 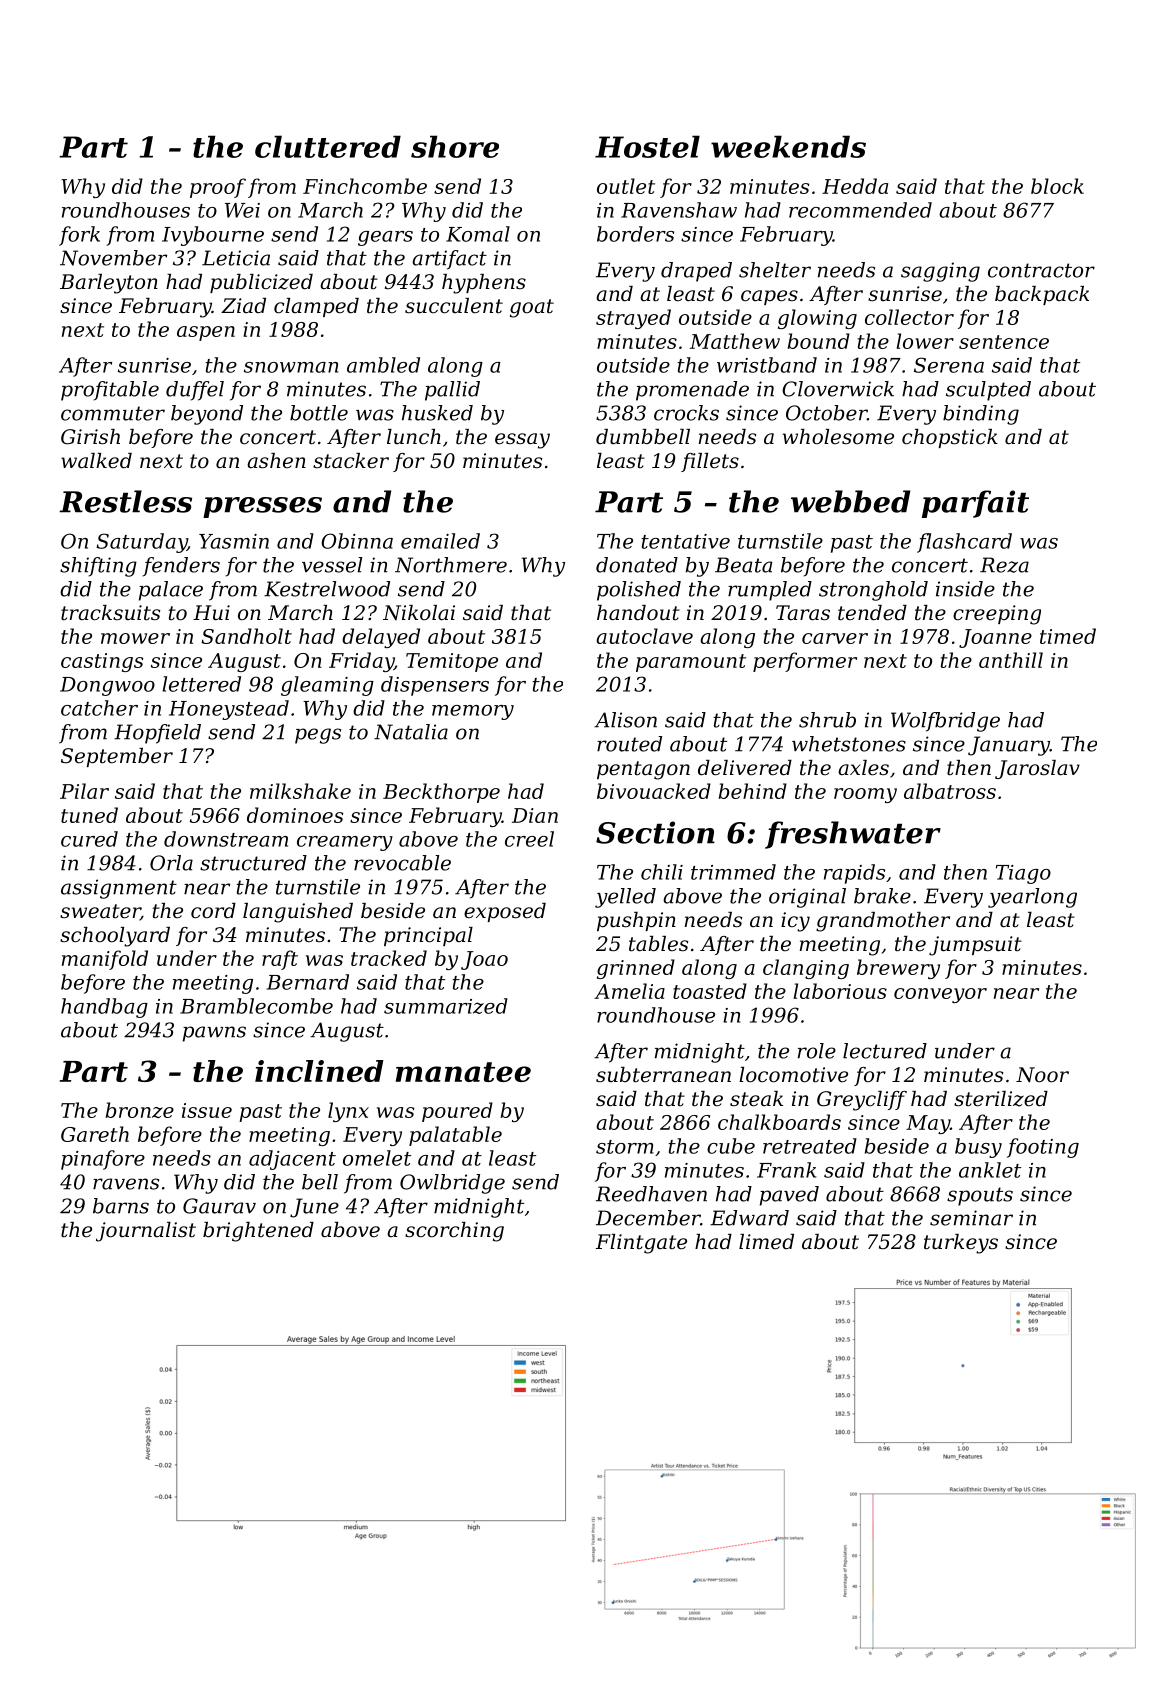 What do you see at coordinates (909, 317) in the screenshot?
I see `collector` at bounding box center [909, 317].
